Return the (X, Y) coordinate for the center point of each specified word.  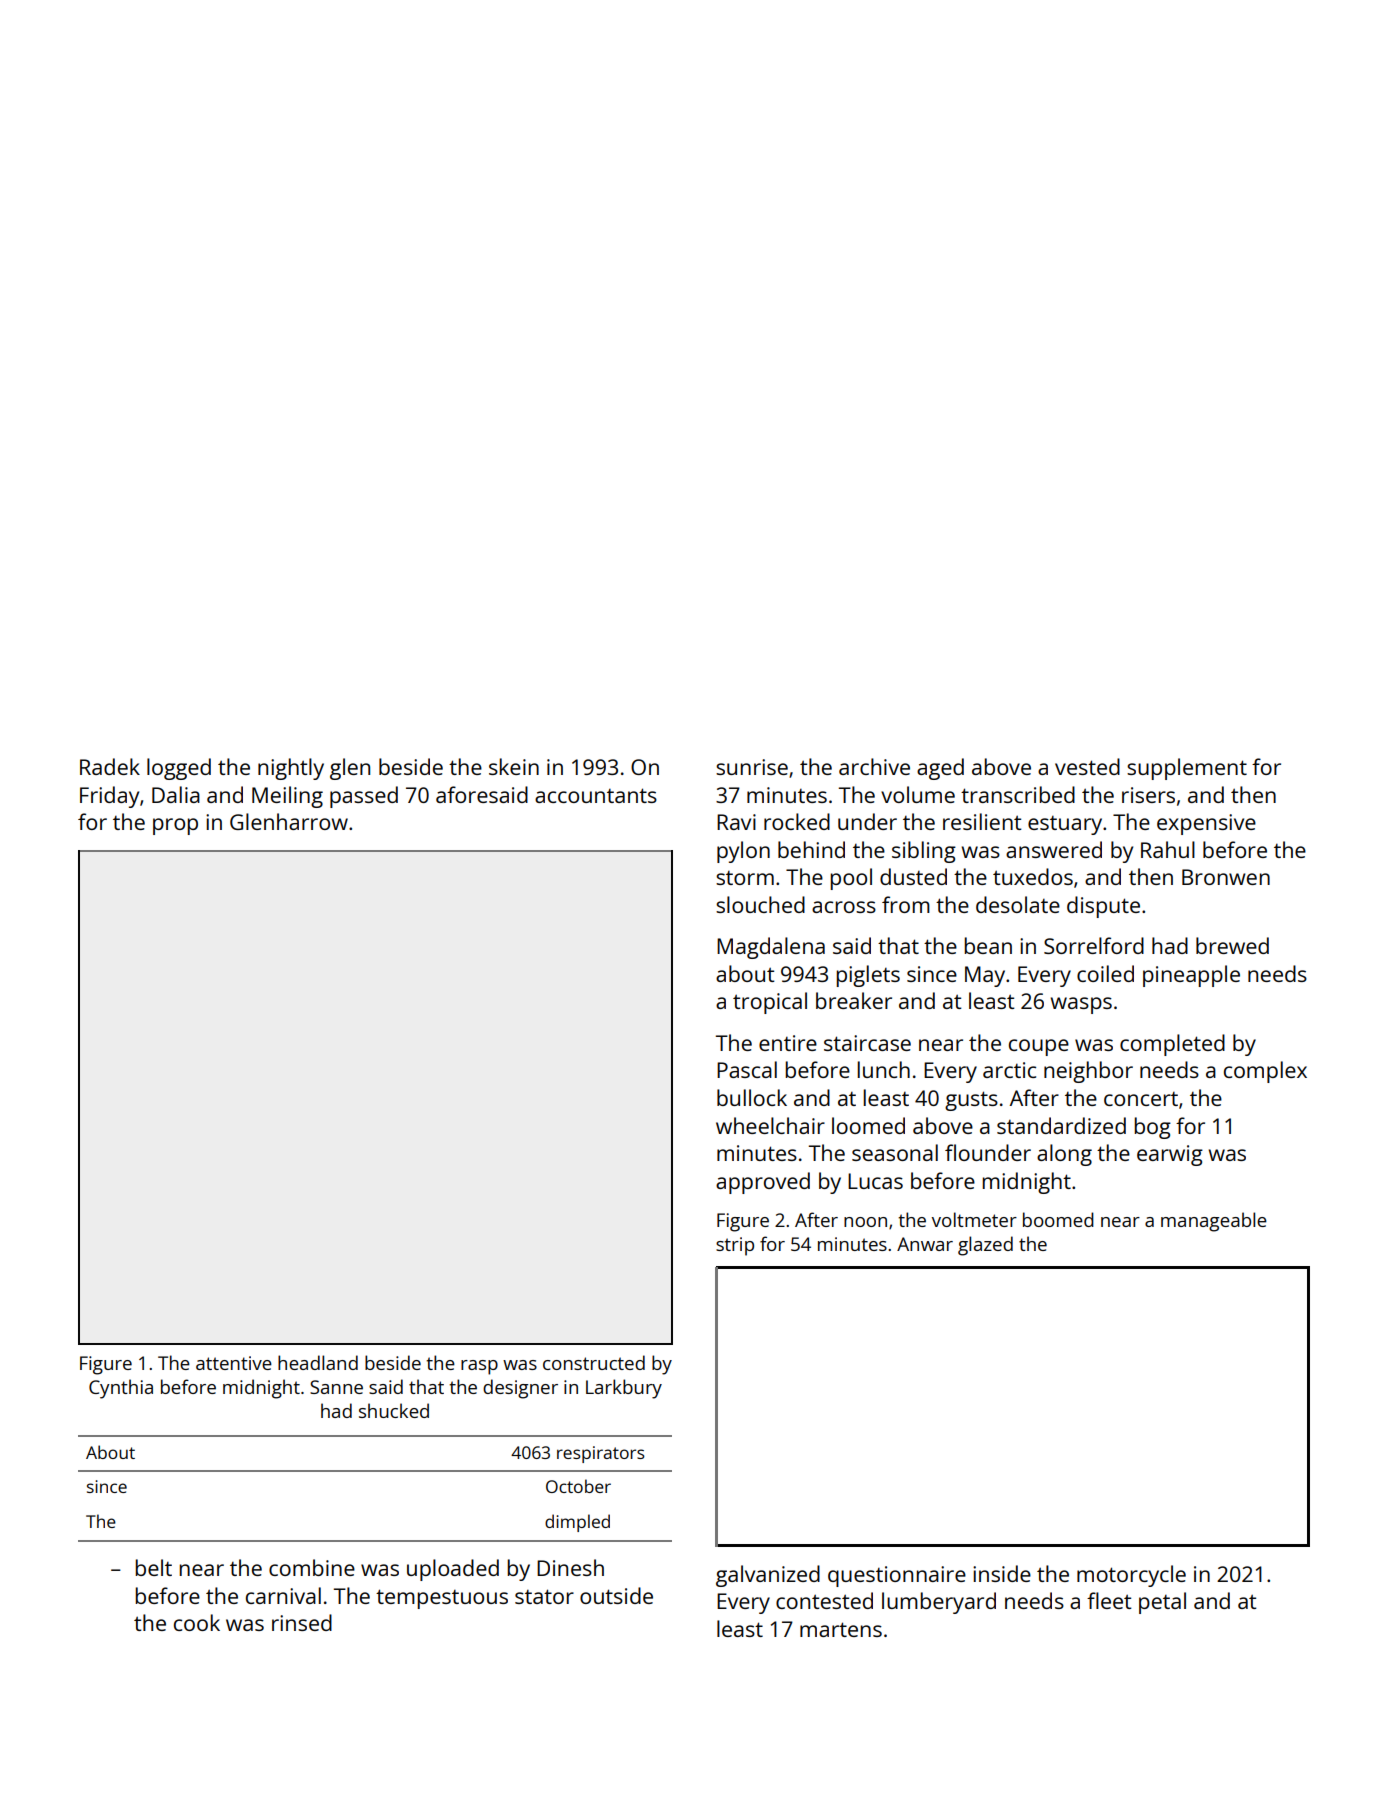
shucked (394, 1410)
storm (745, 878)
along (1064, 1155)
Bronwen (1226, 877)
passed (364, 797)
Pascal (747, 1069)
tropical (770, 1003)
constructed (594, 1362)
